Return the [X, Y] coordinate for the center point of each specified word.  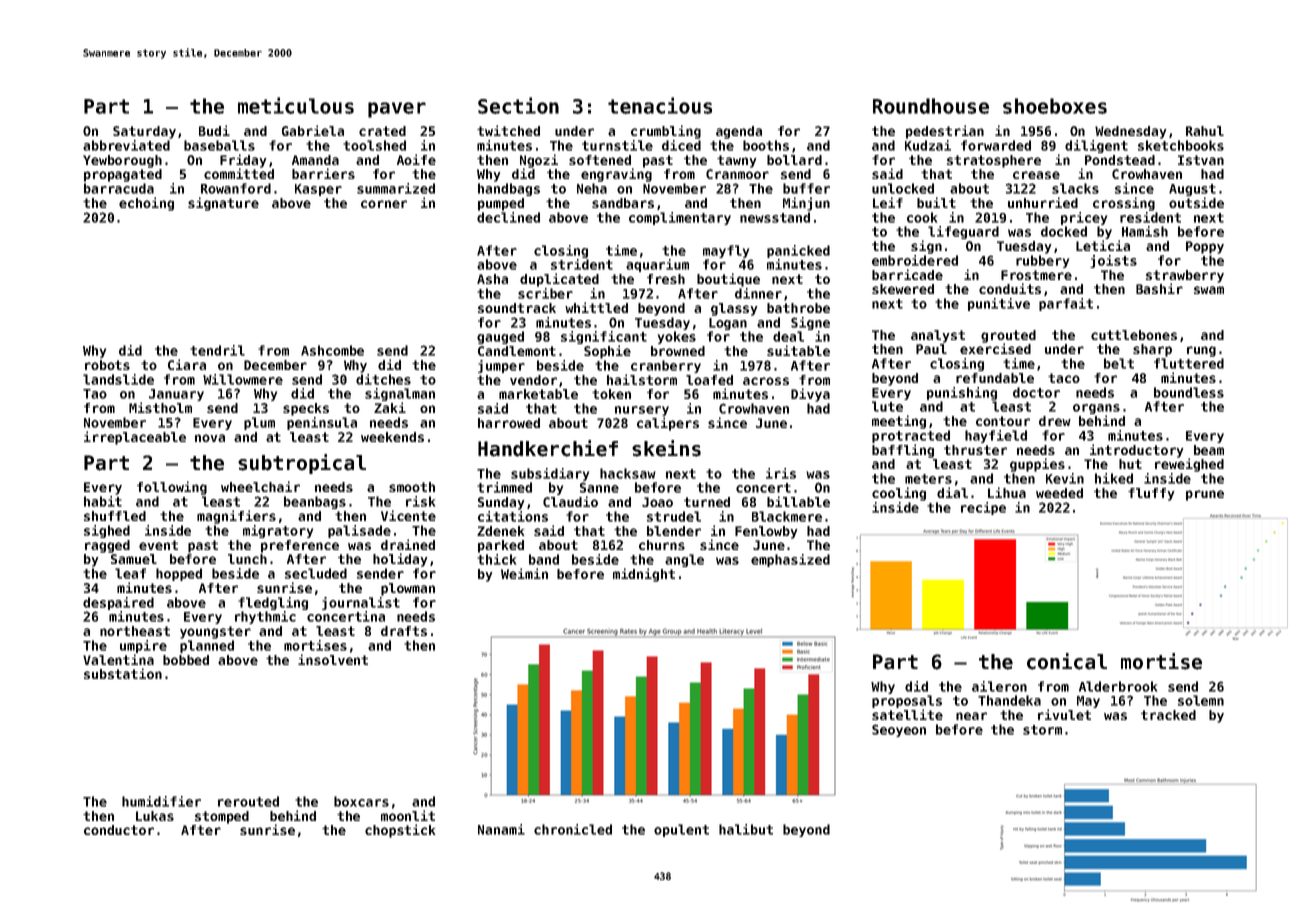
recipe [983, 508]
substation [123, 673]
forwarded [996, 145]
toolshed [374, 145]
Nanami [501, 829]
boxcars [361, 801]
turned [707, 502]
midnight [644, 575]
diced [681, 145]
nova [210, 438]
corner [384, 204]
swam [1209, 290]
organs [1096, 409]
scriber [545, 293]
